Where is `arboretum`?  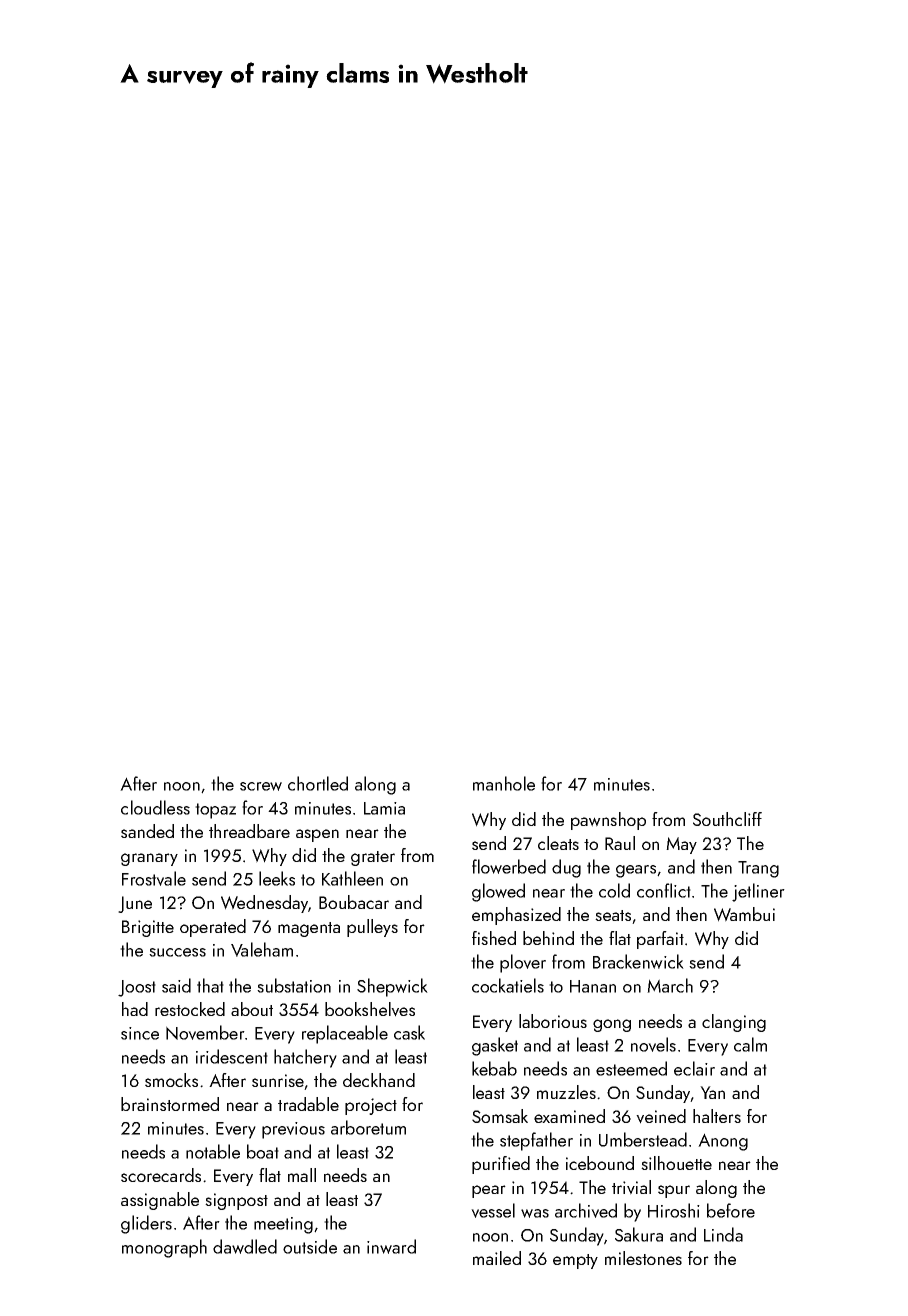 arboretum is located at coordinates (368, 1127).
